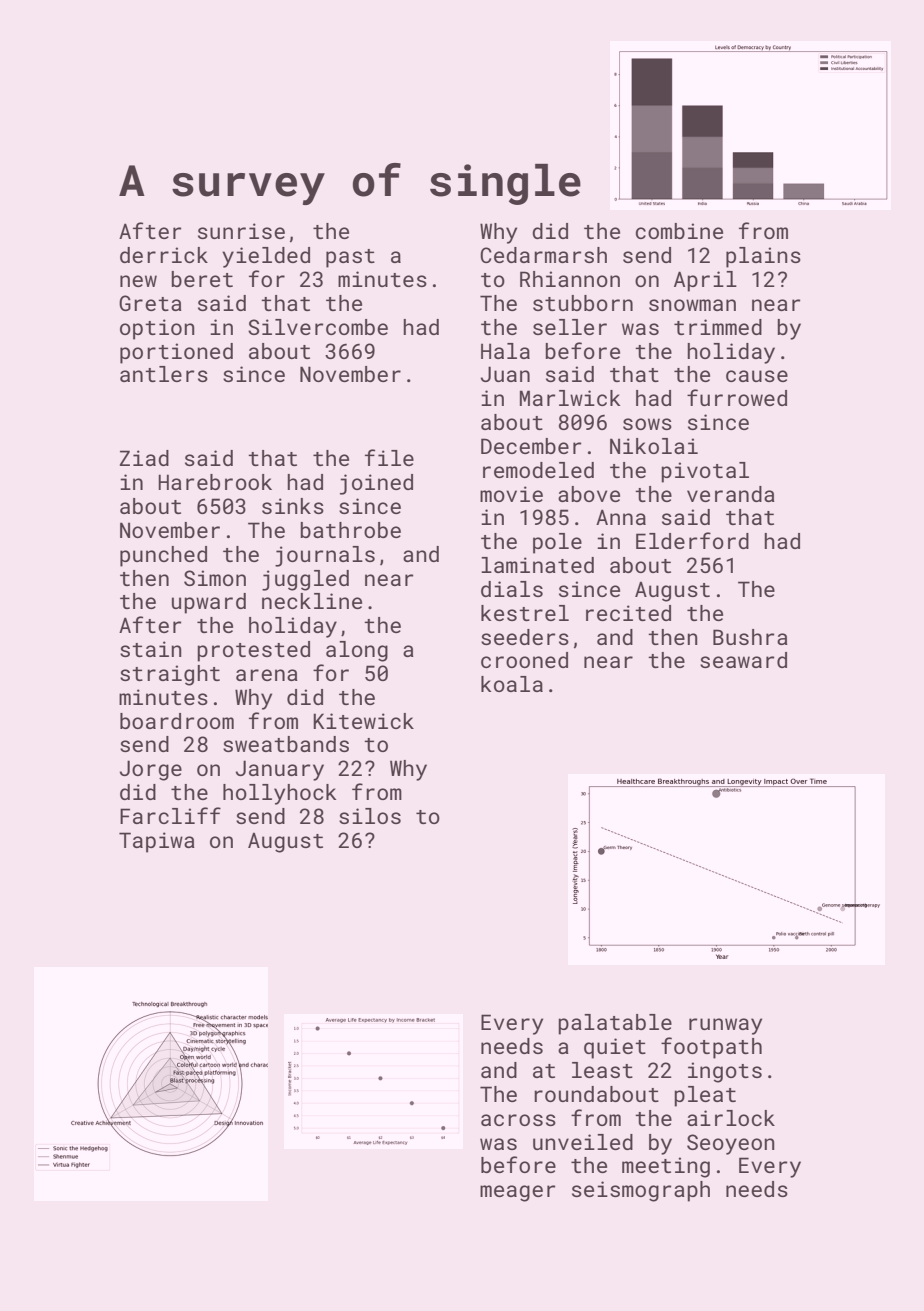 This screenshot has height=1311, width=924. What do you see at coordinates (505, 374) in the screenshot?
I see `Juan` at bounding box center [505, 374].
